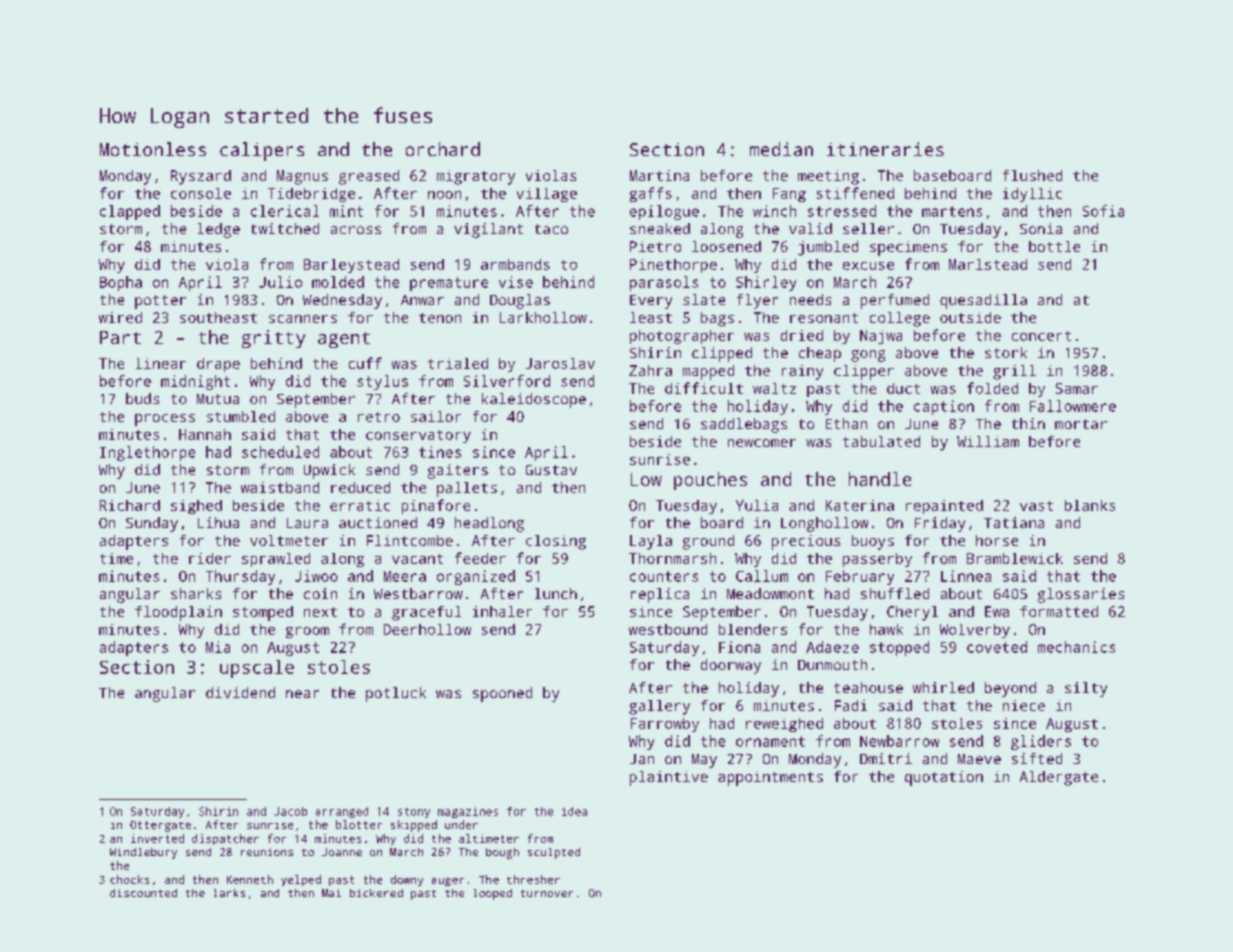  What do you see at coordinates (997, 647) in the document?
I see `coveted` at bounding box center [997, 647].
